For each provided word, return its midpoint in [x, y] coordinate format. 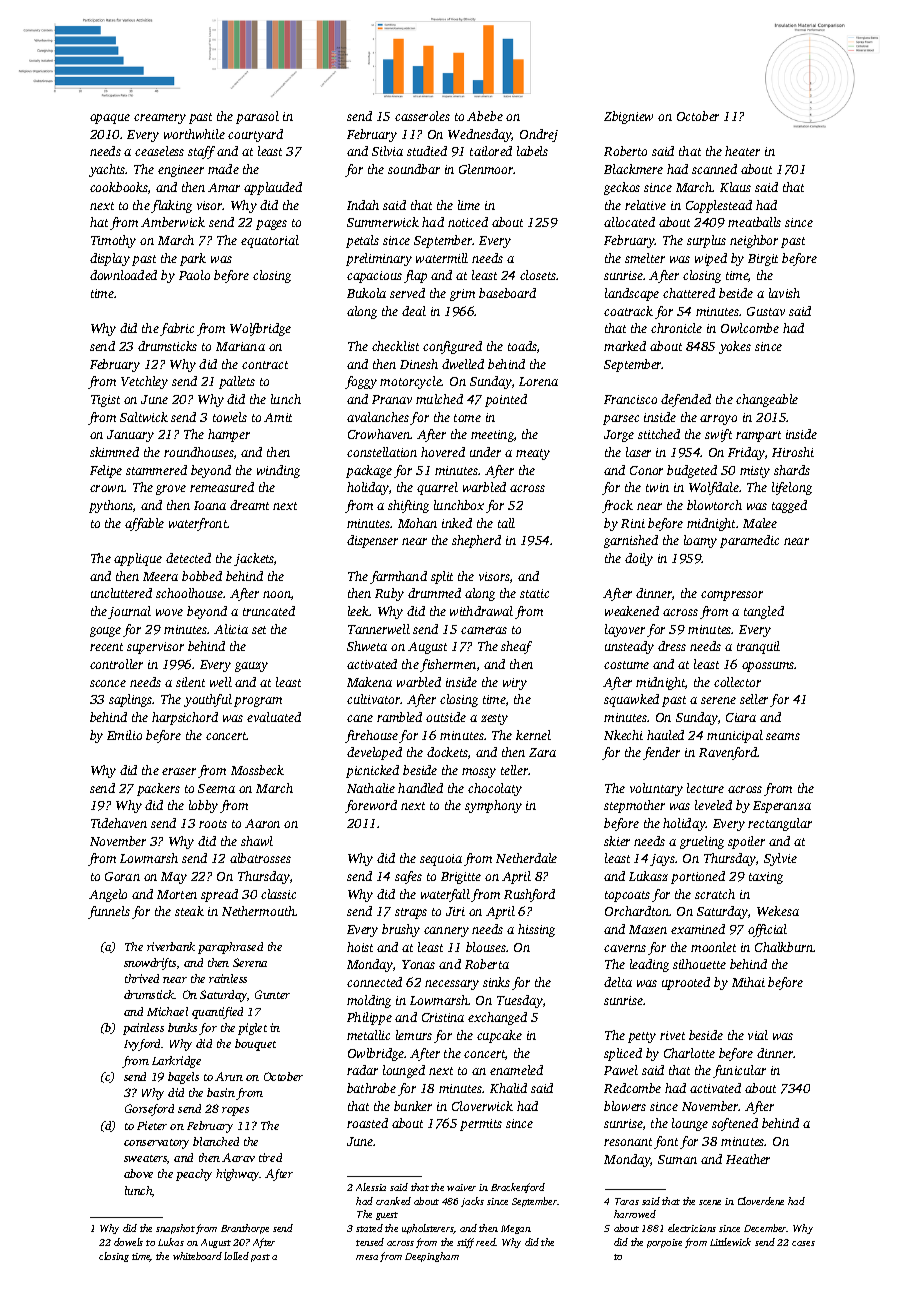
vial [758, 1035]
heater [742, 151]
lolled [236, 1256]
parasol [257, 117]
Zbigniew [628, 117]
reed [486, 1242]
